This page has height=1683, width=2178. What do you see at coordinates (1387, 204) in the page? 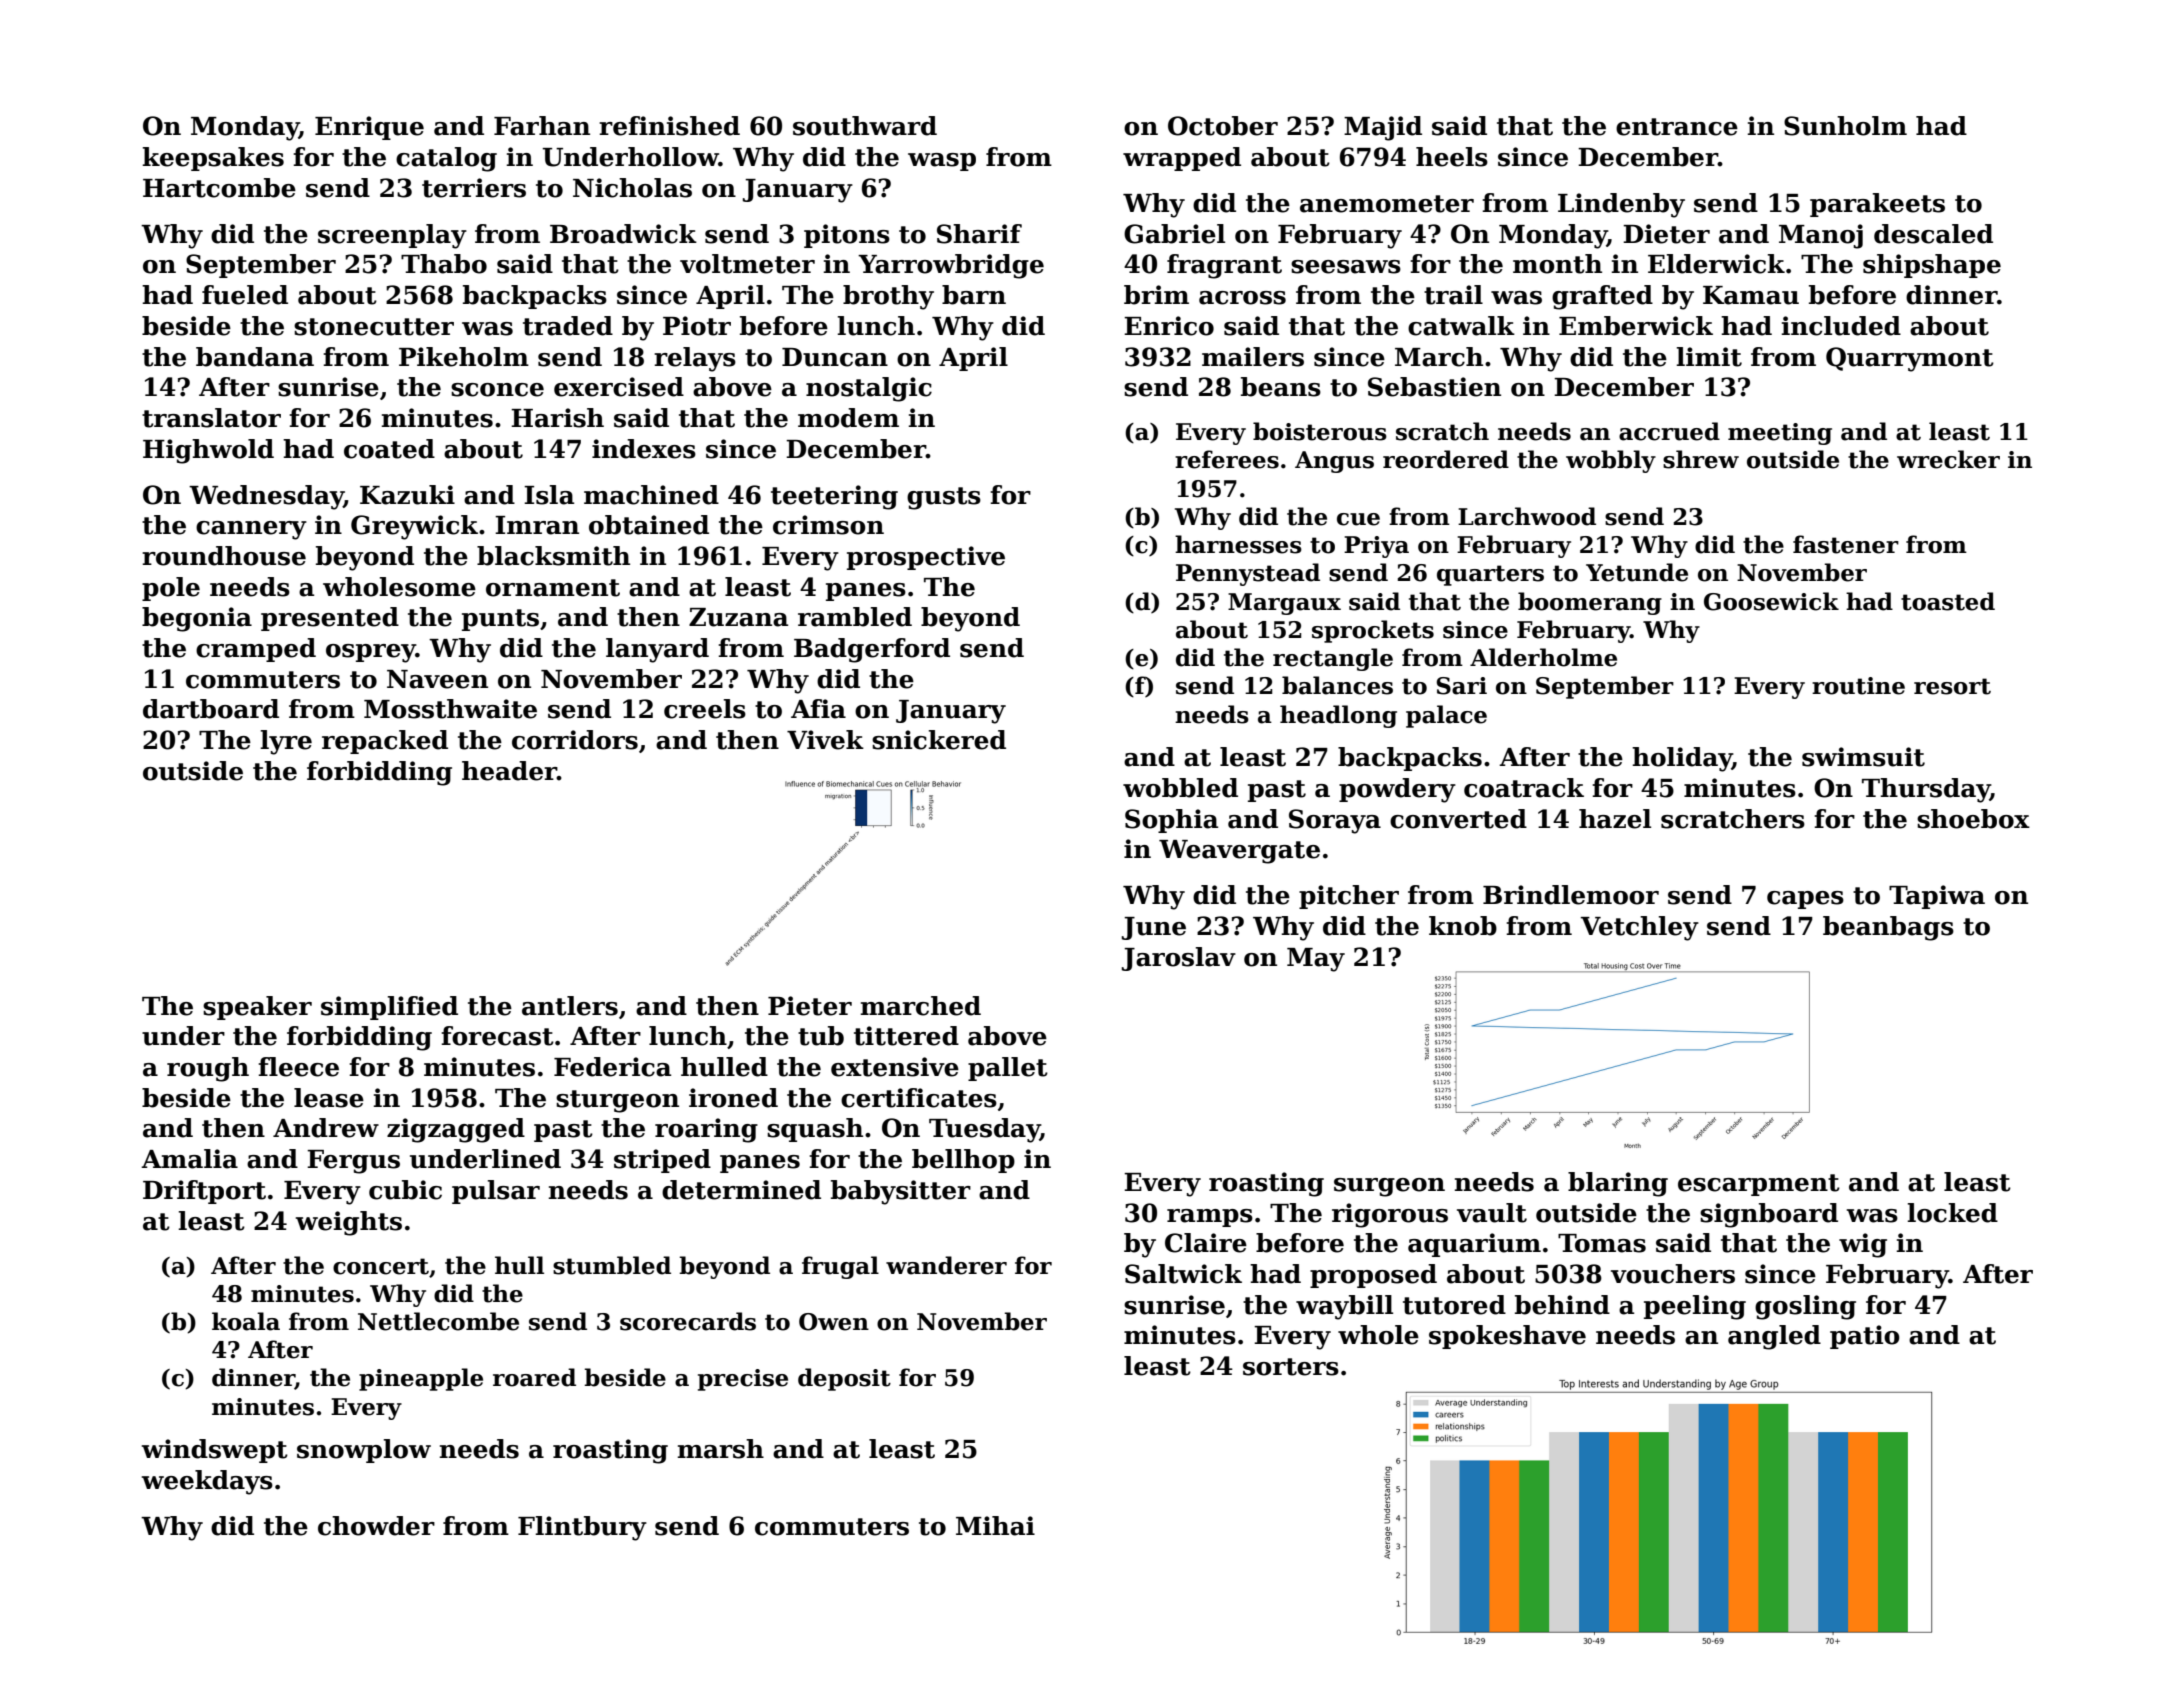
I see `anemometer` at bounding box center [1387, 204].
